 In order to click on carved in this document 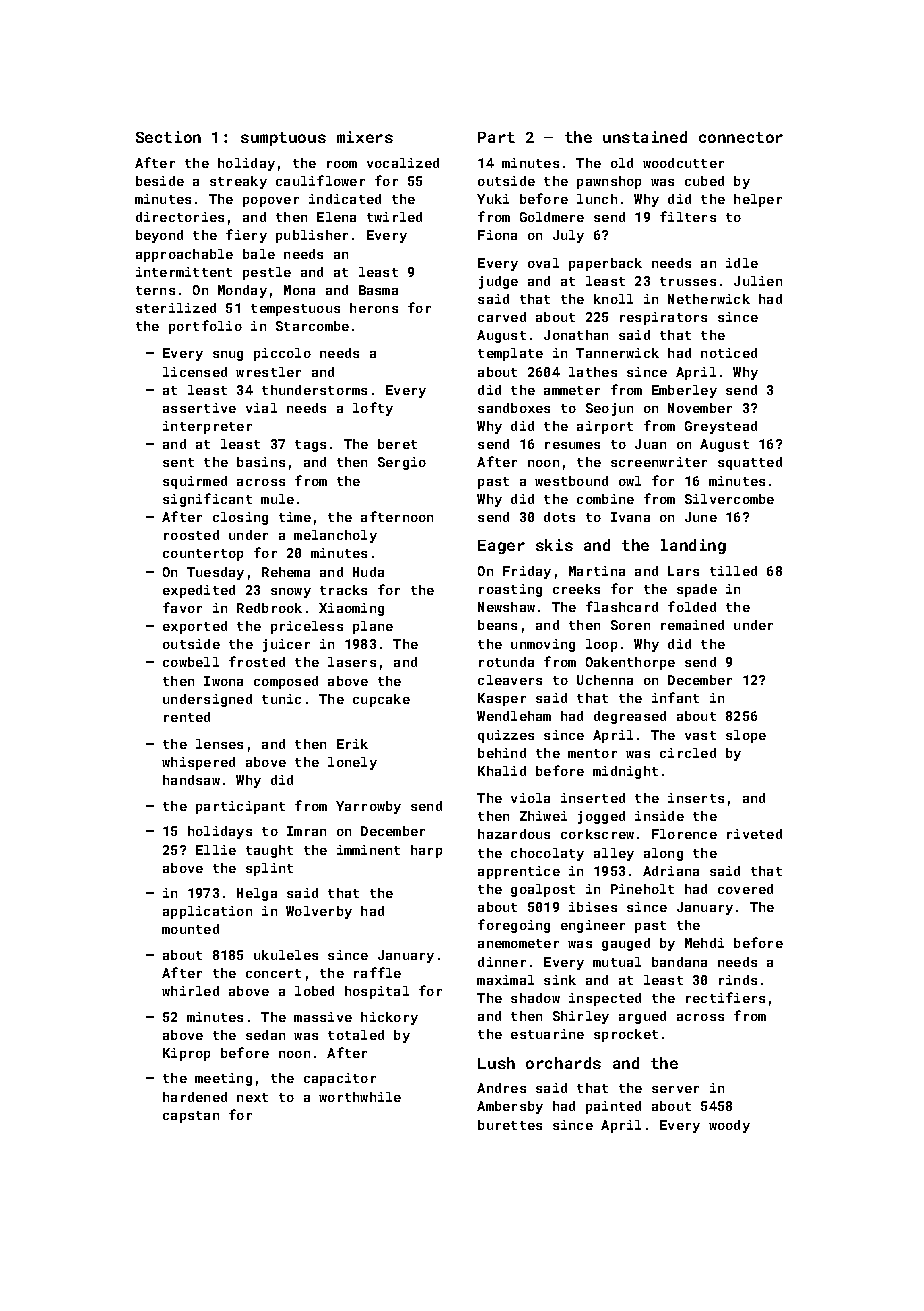, I will do `click(502, 317)`.
